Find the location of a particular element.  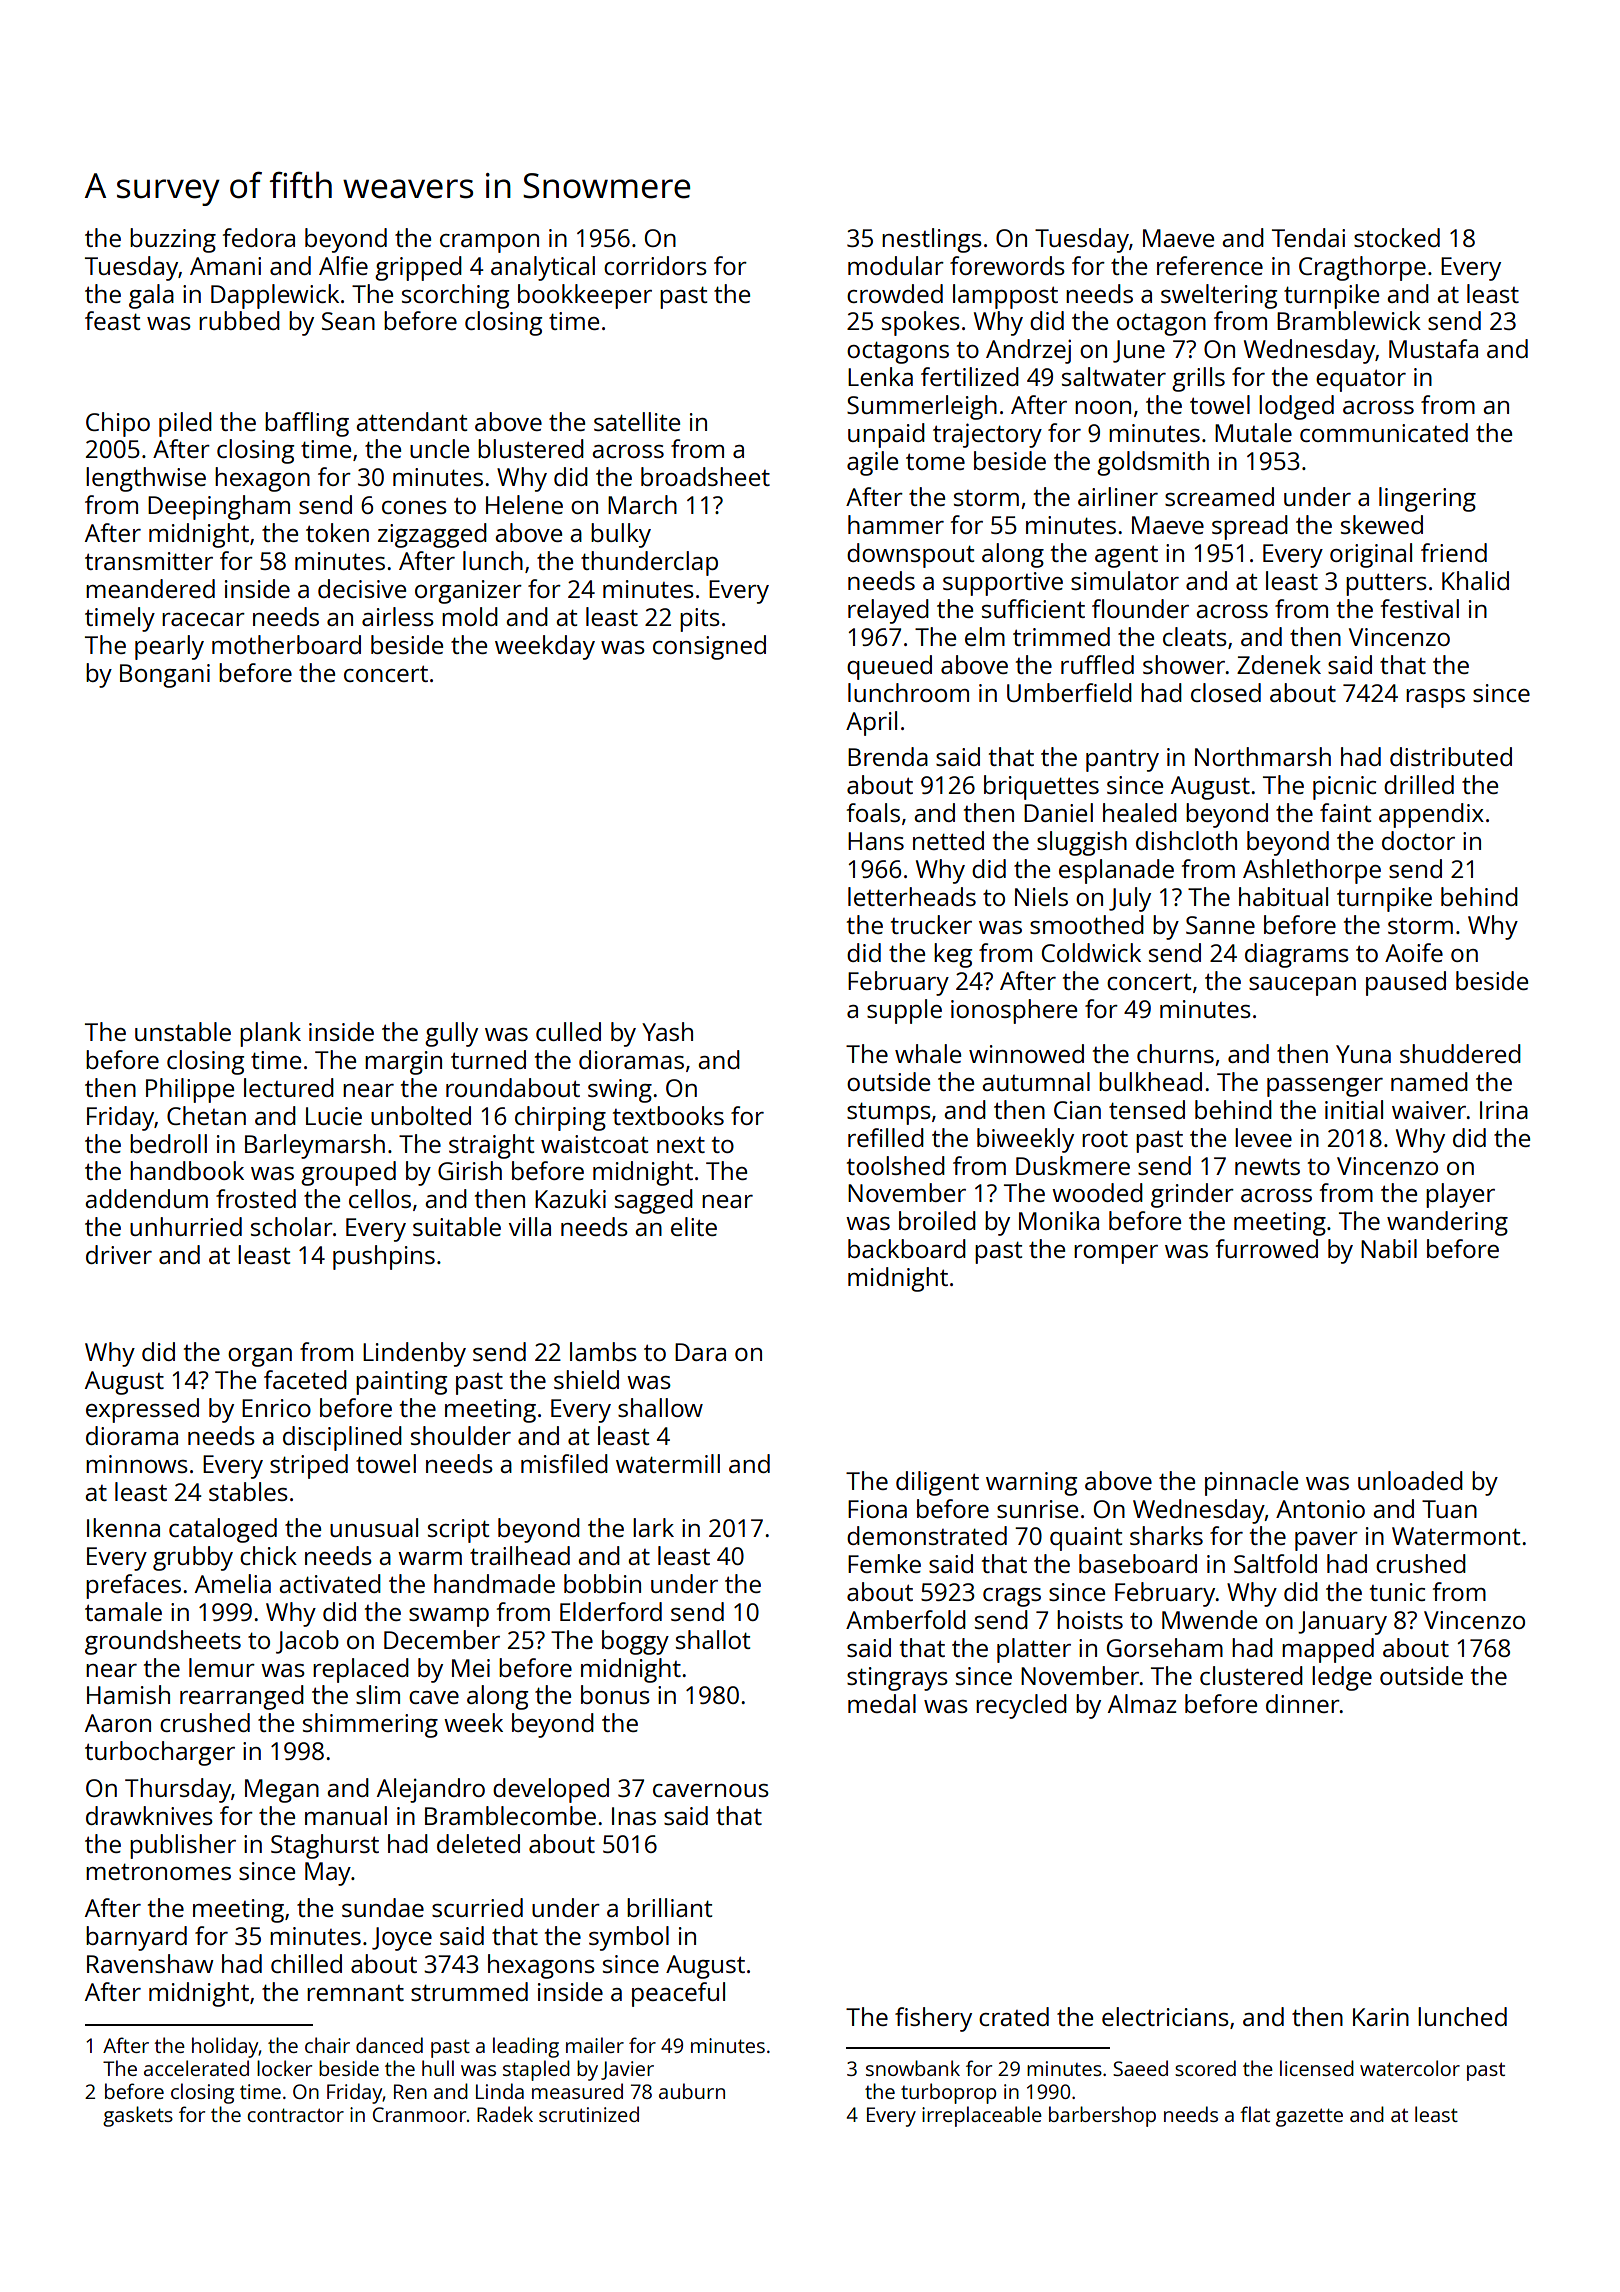

snowbank is located at coordinates (913, 2068).
